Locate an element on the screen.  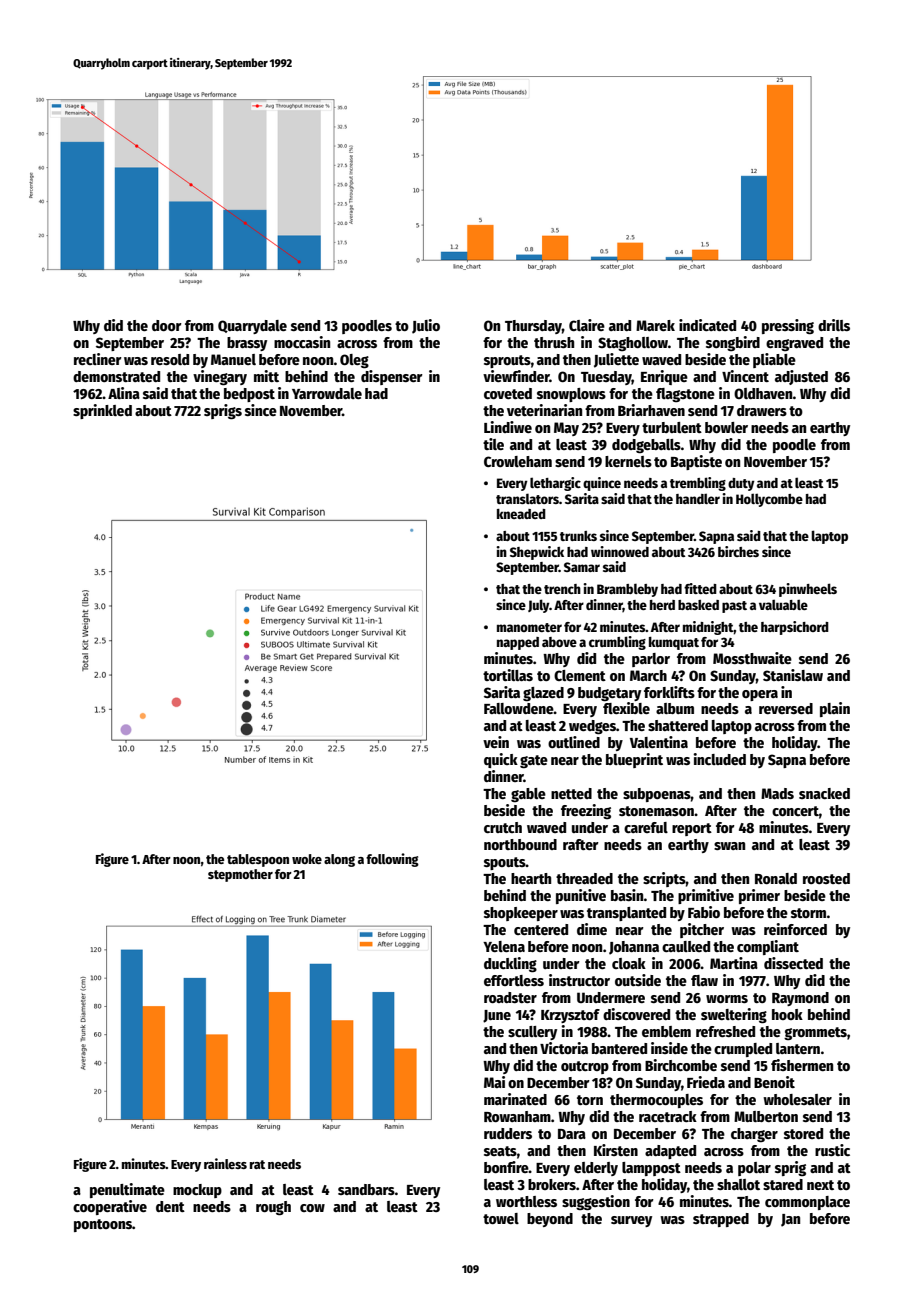
kneaded is located at coordinates (521, 514).
